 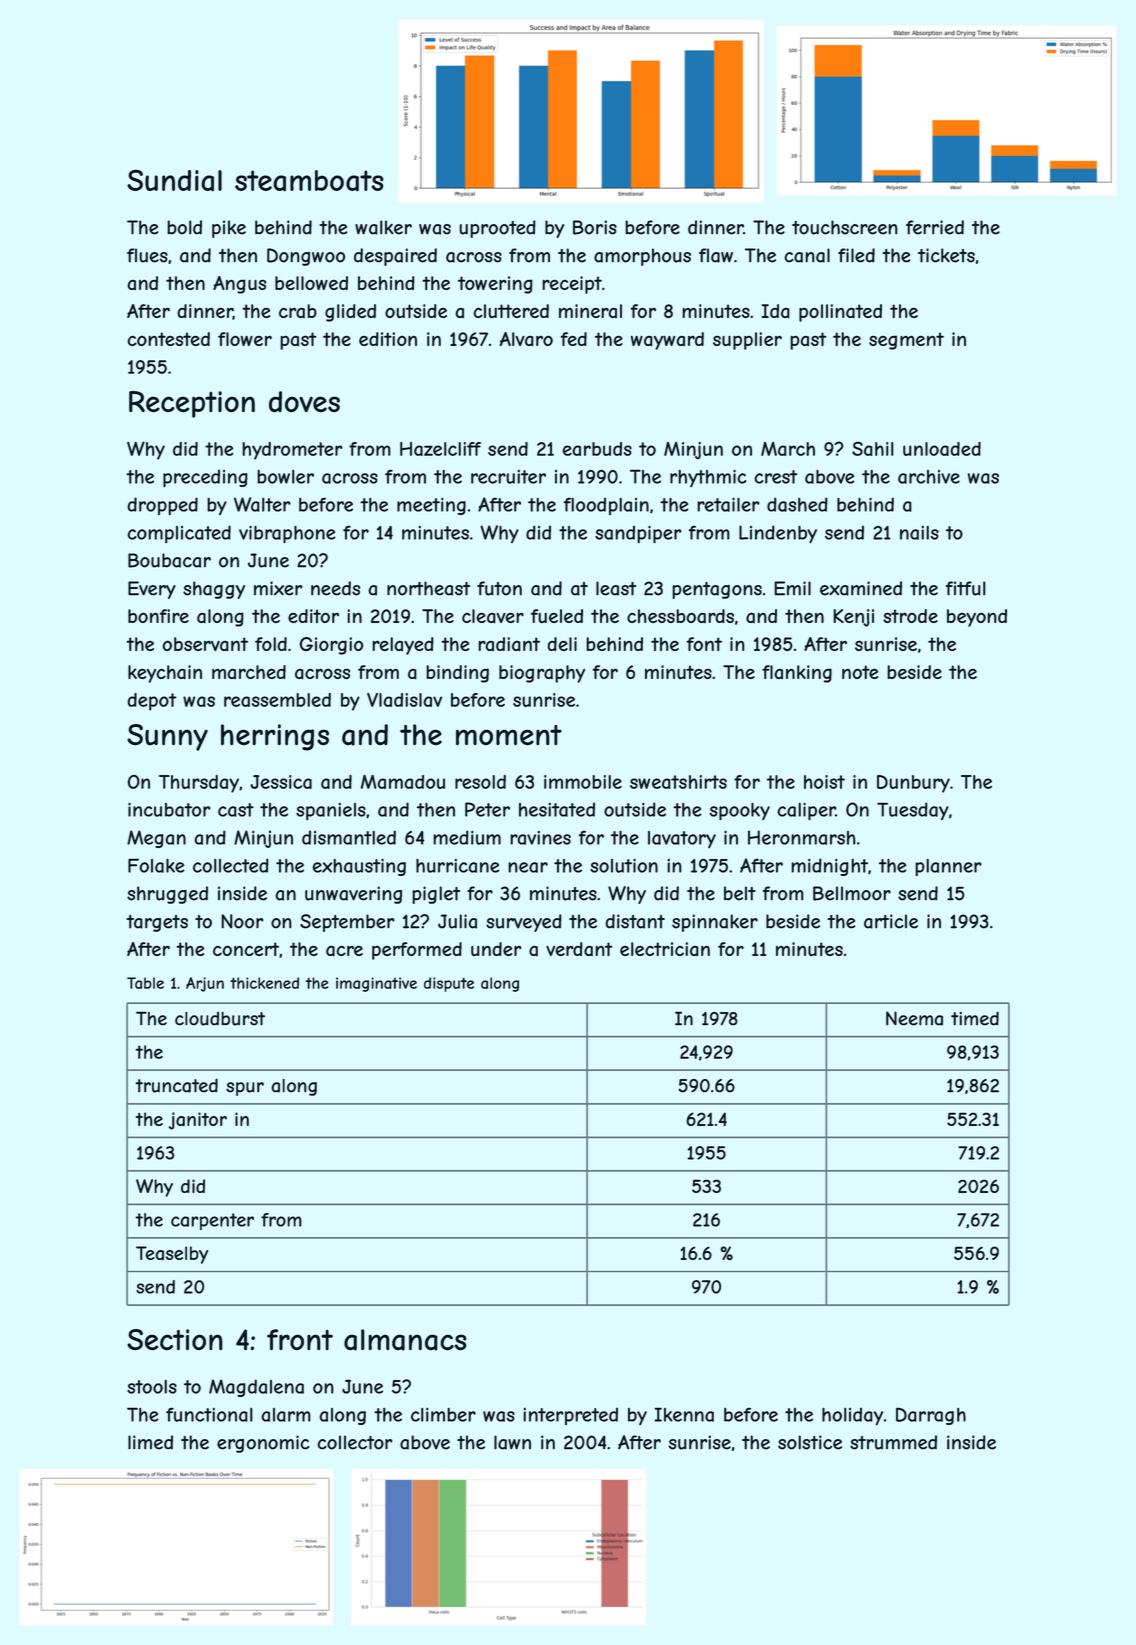 I want to click on touchscreen, so click(x=845, y=227).
